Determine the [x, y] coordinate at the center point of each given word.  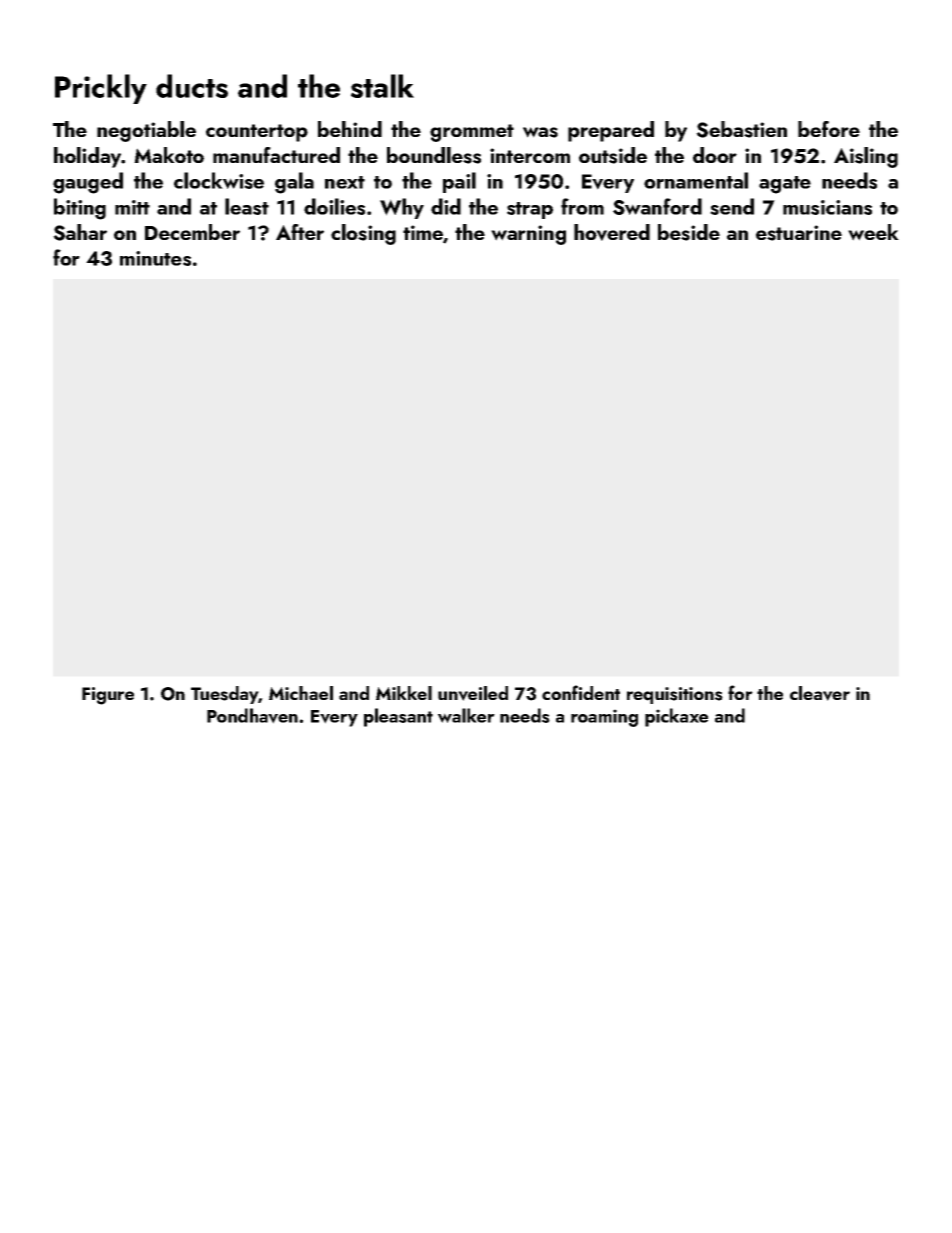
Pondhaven [252, 716]
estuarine [799, 233]
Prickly [101, 89]
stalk [382, 86]
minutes [155, 258]
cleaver [820, 693]
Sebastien [741, 129]
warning [528, 235]
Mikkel [404, 693]
